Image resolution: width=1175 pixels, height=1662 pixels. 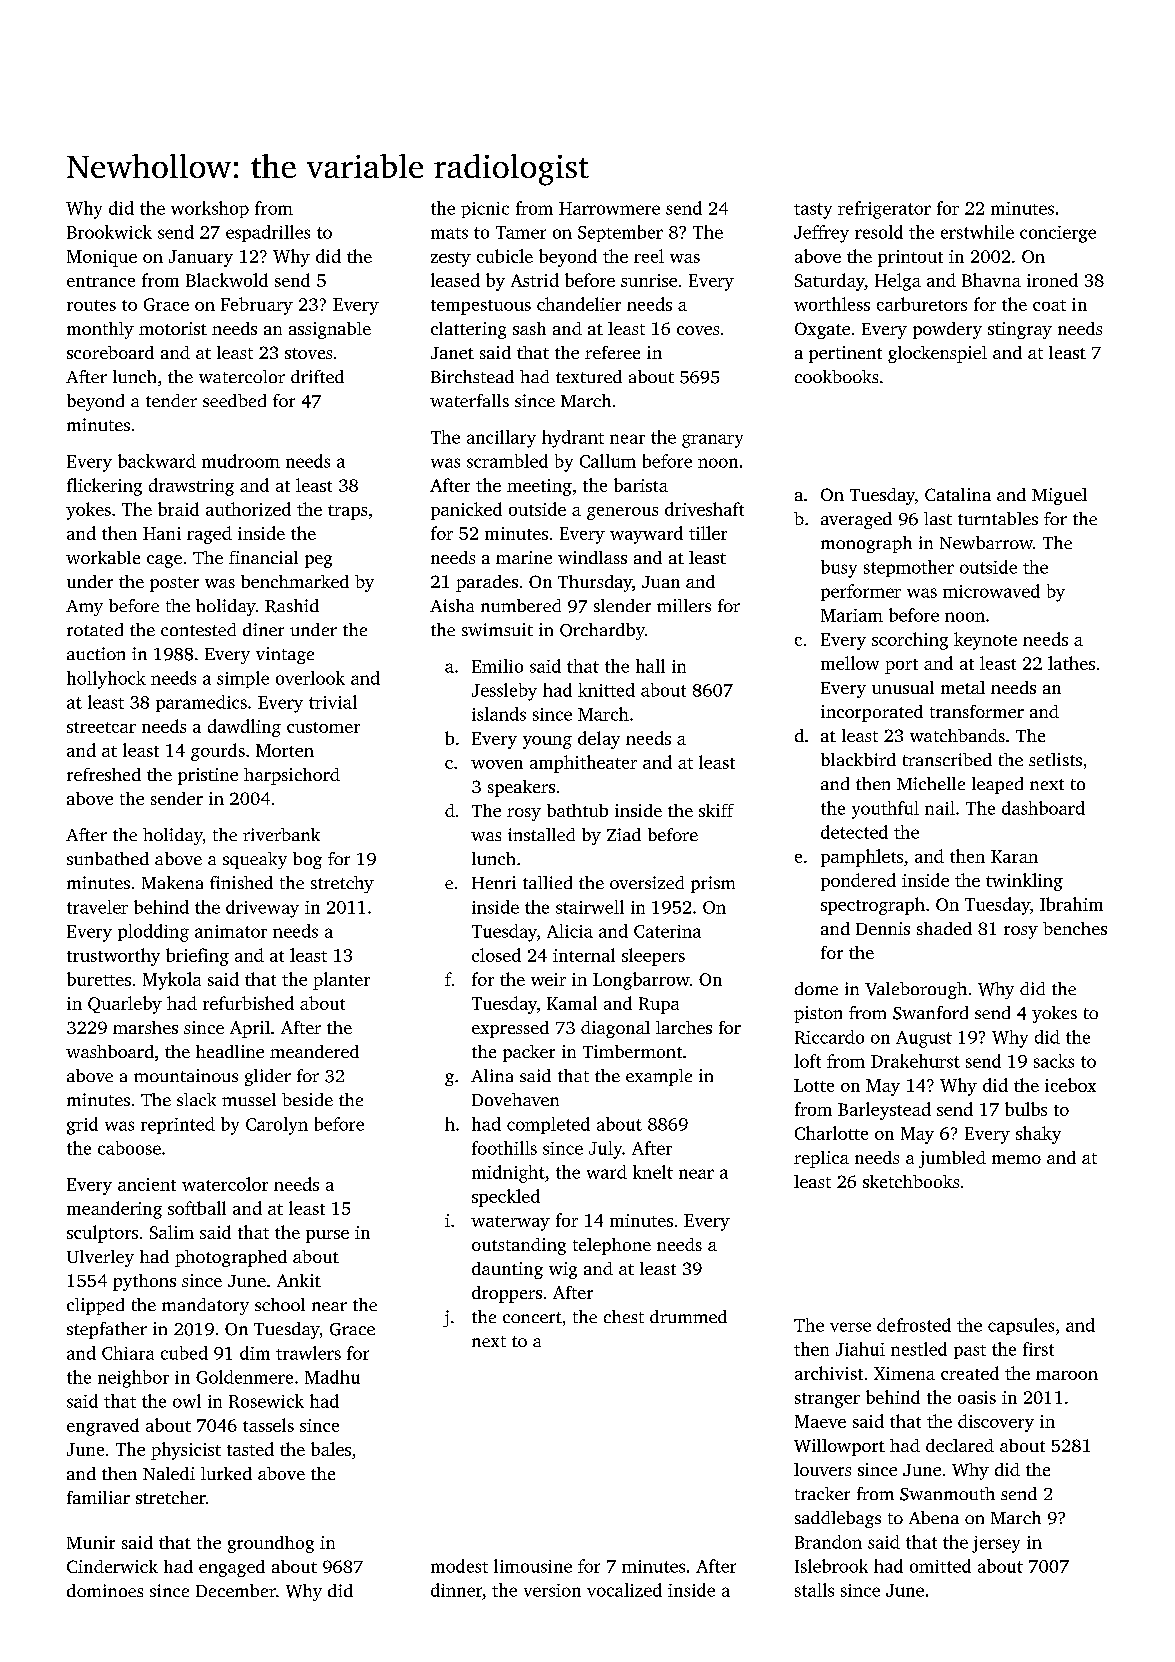 What do you see at coordinates (91, 305) in the screenshot?
I see `routes` at bounding box center [91, 305].
